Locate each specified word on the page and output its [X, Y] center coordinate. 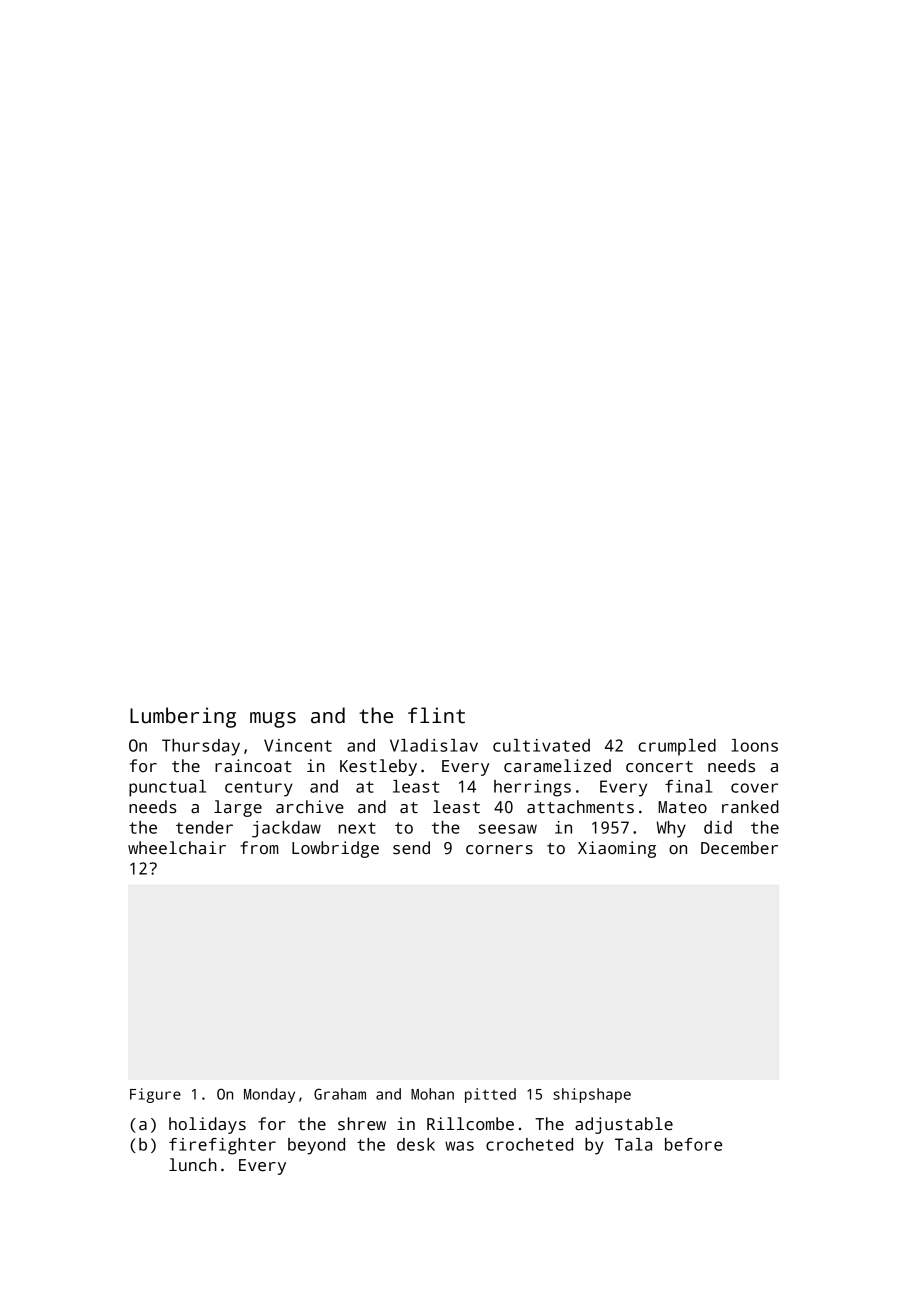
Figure [155, 1095]
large [238, 808]
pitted [490, 1095]
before [693, 1144]
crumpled [677, 747]
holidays [207, 1125]
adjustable [624, 1125]
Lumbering [183, 717]
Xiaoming [617, 849]
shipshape [592, 1095]
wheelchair [177, 848]
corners [499, 850]
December [739, 848]
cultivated [541, 745]
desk [416, 1144]
